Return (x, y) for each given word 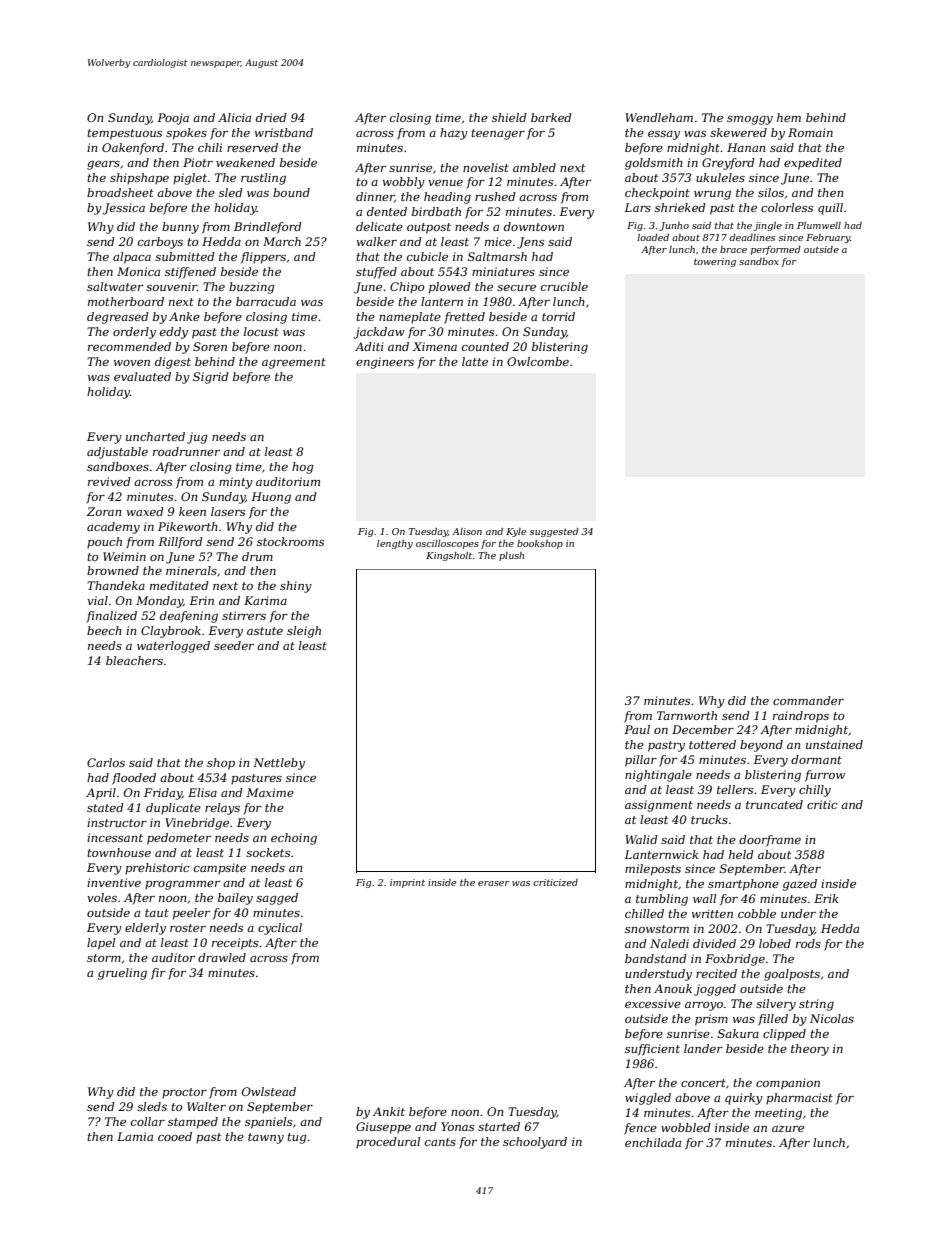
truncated (774, 804)
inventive (114, 882)
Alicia (234, 117)
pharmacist (799, 1099)
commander (808, 700)
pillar (641, 761)
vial (97, 600)
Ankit (389, 1111)
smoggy (750, 120)
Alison (467, 531)
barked (551, 117)
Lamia (135, 1136)
